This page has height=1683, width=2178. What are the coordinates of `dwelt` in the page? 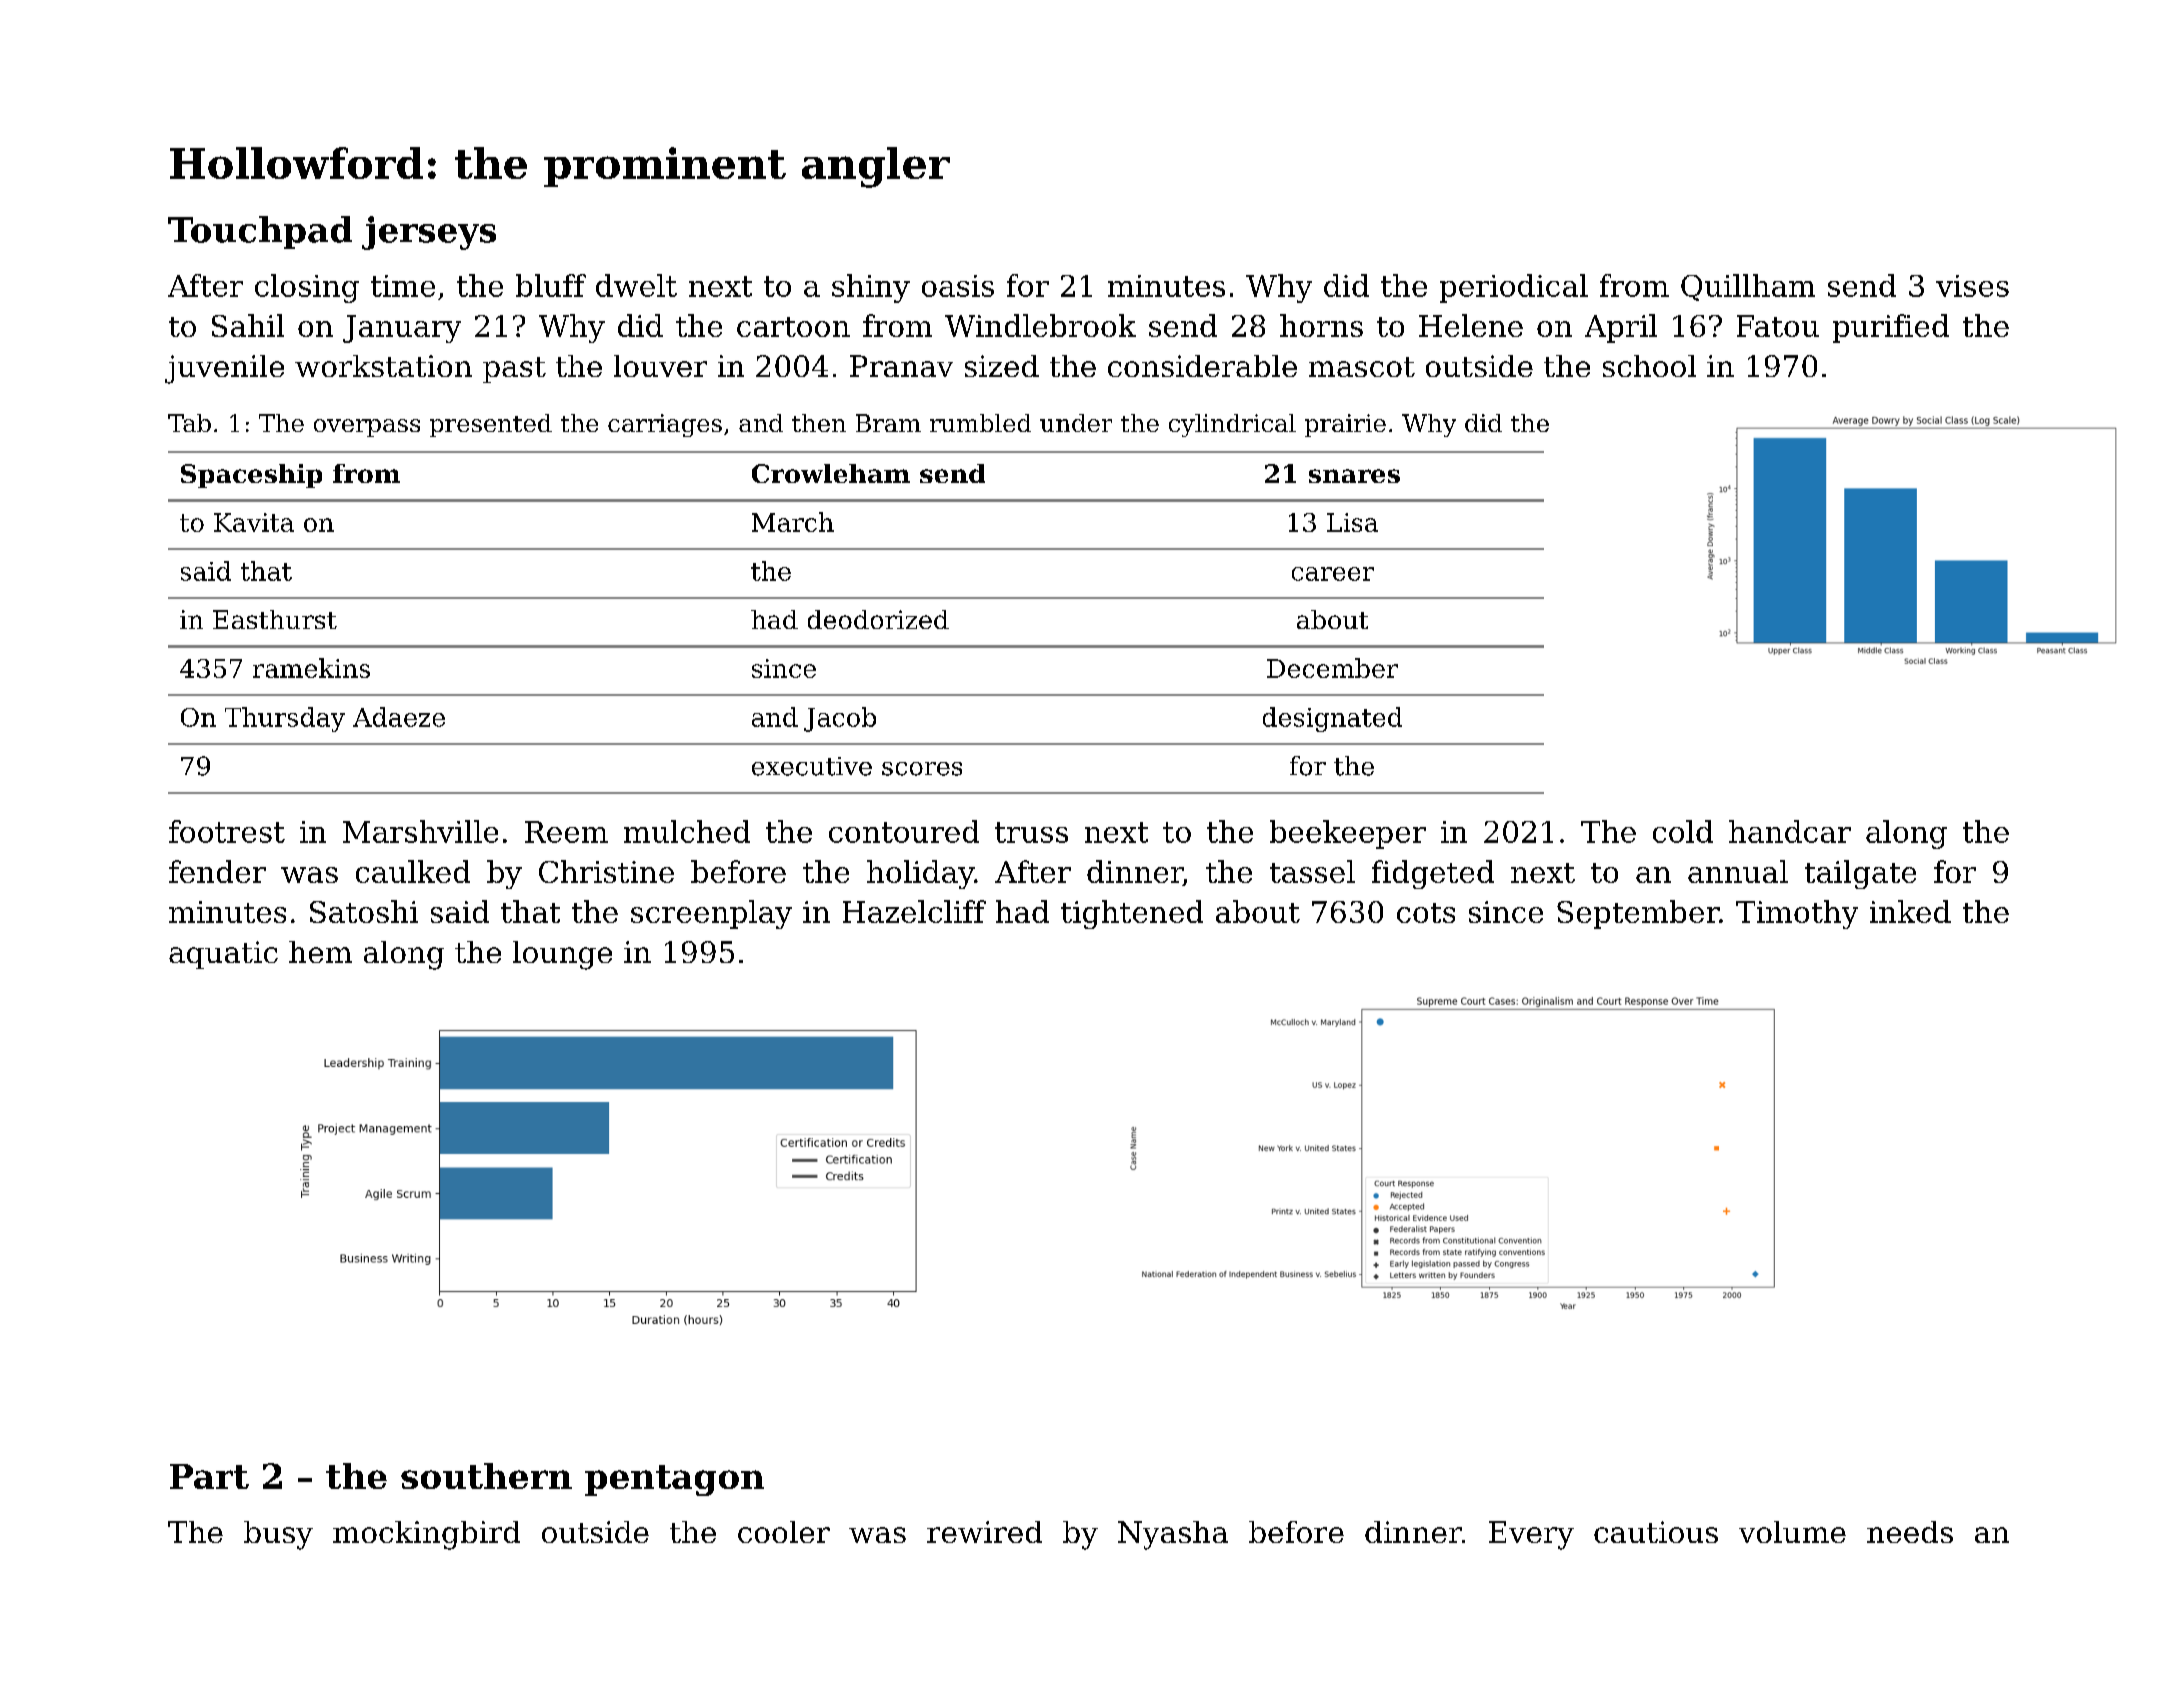 It's located at (636, 285).
